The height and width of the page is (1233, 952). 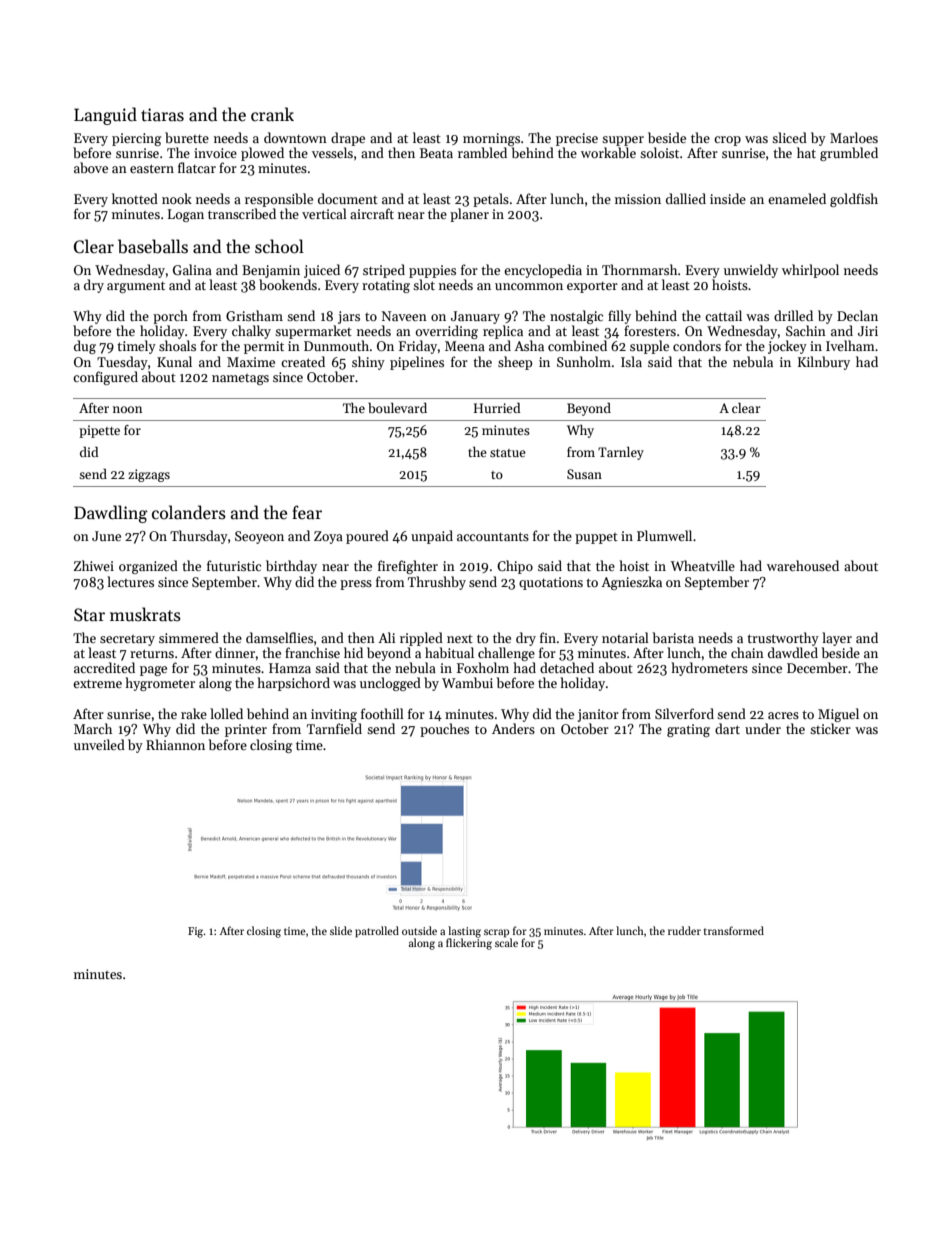 I want to click on pipelines, so click(x=417, y=363).
